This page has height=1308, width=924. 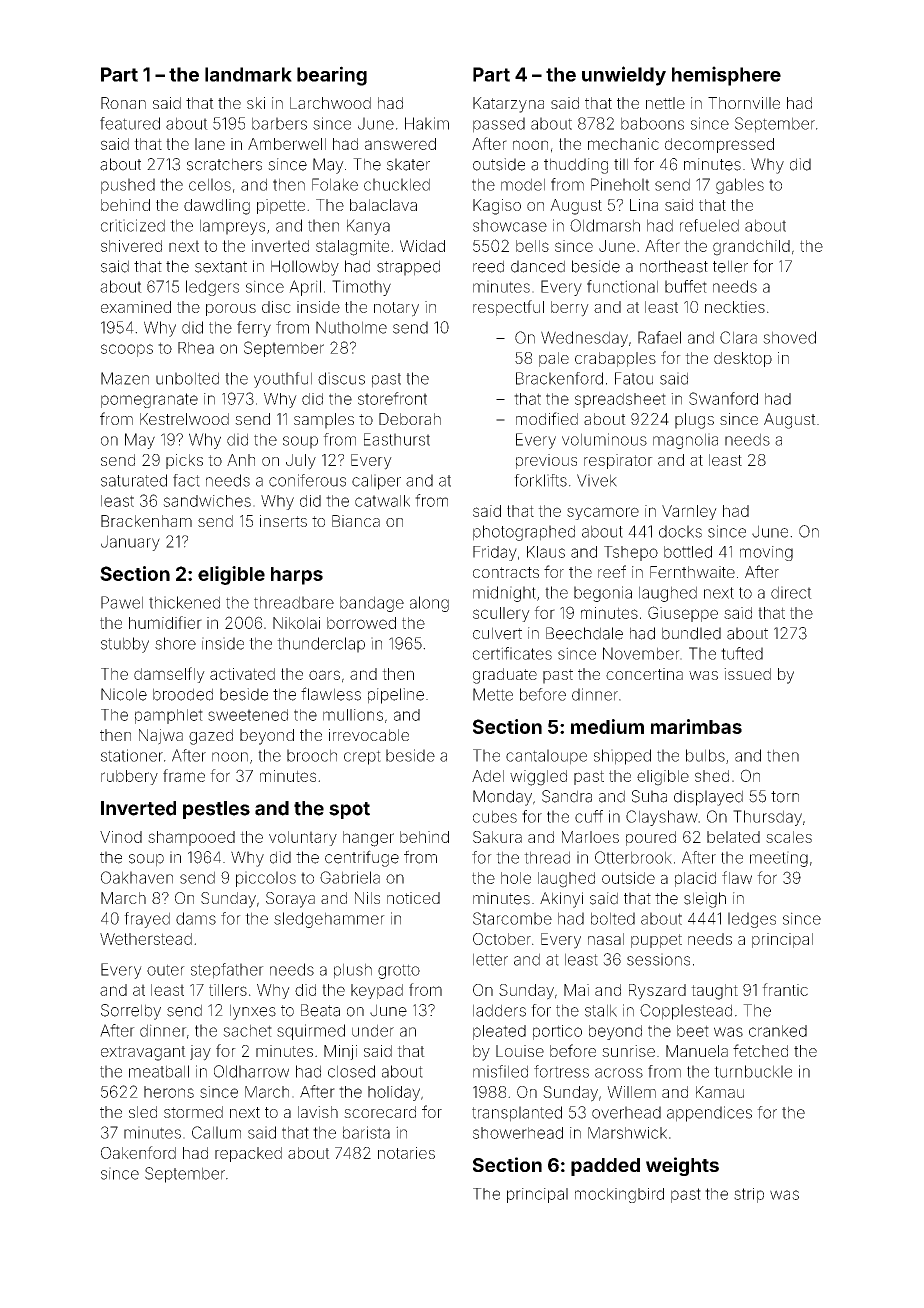 What do you see at coordinates (605, 1167) in the page?
I see `padded` at bounding box center [605, 1167].
